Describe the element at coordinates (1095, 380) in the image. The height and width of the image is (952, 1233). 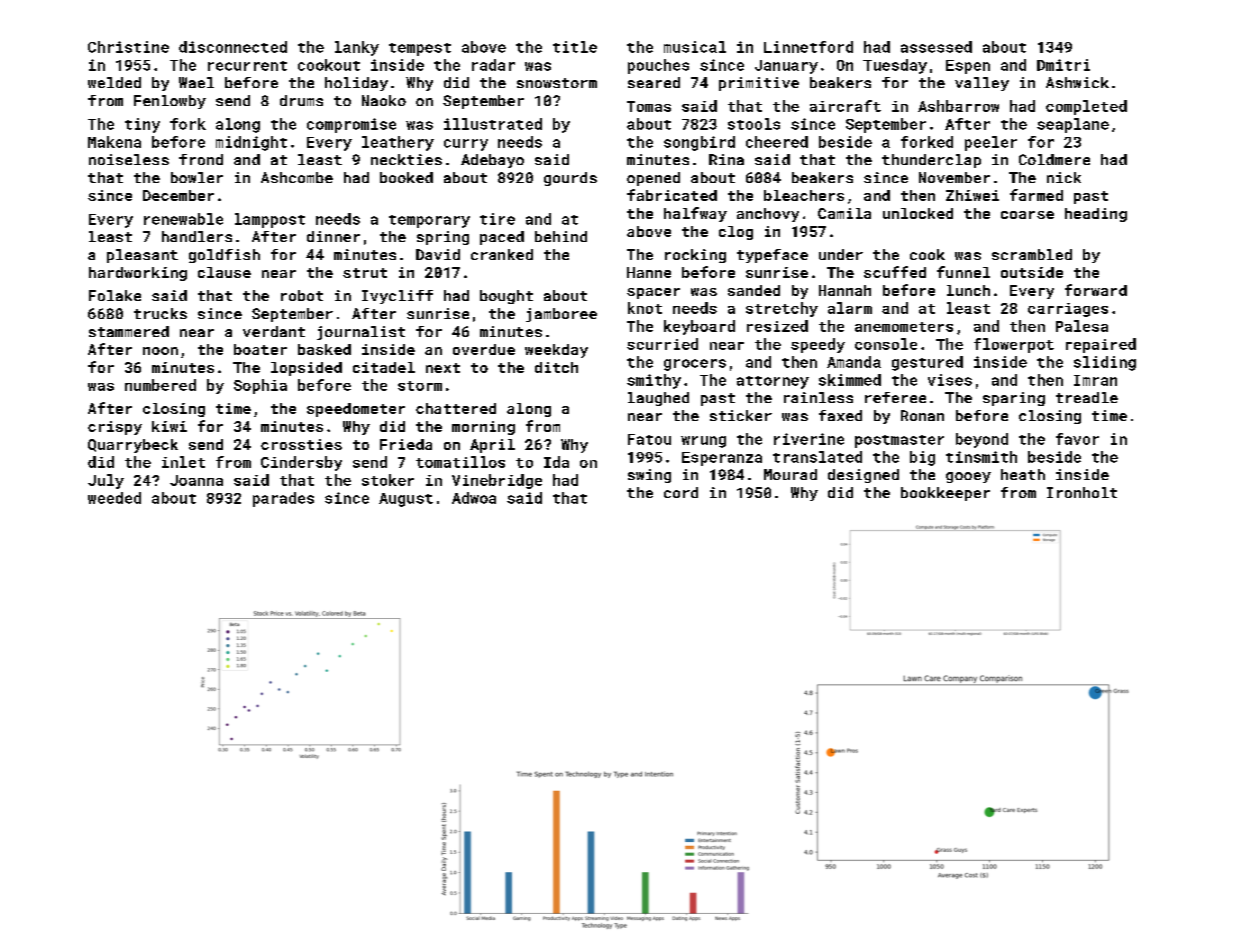
I see `Imran` at that location.
